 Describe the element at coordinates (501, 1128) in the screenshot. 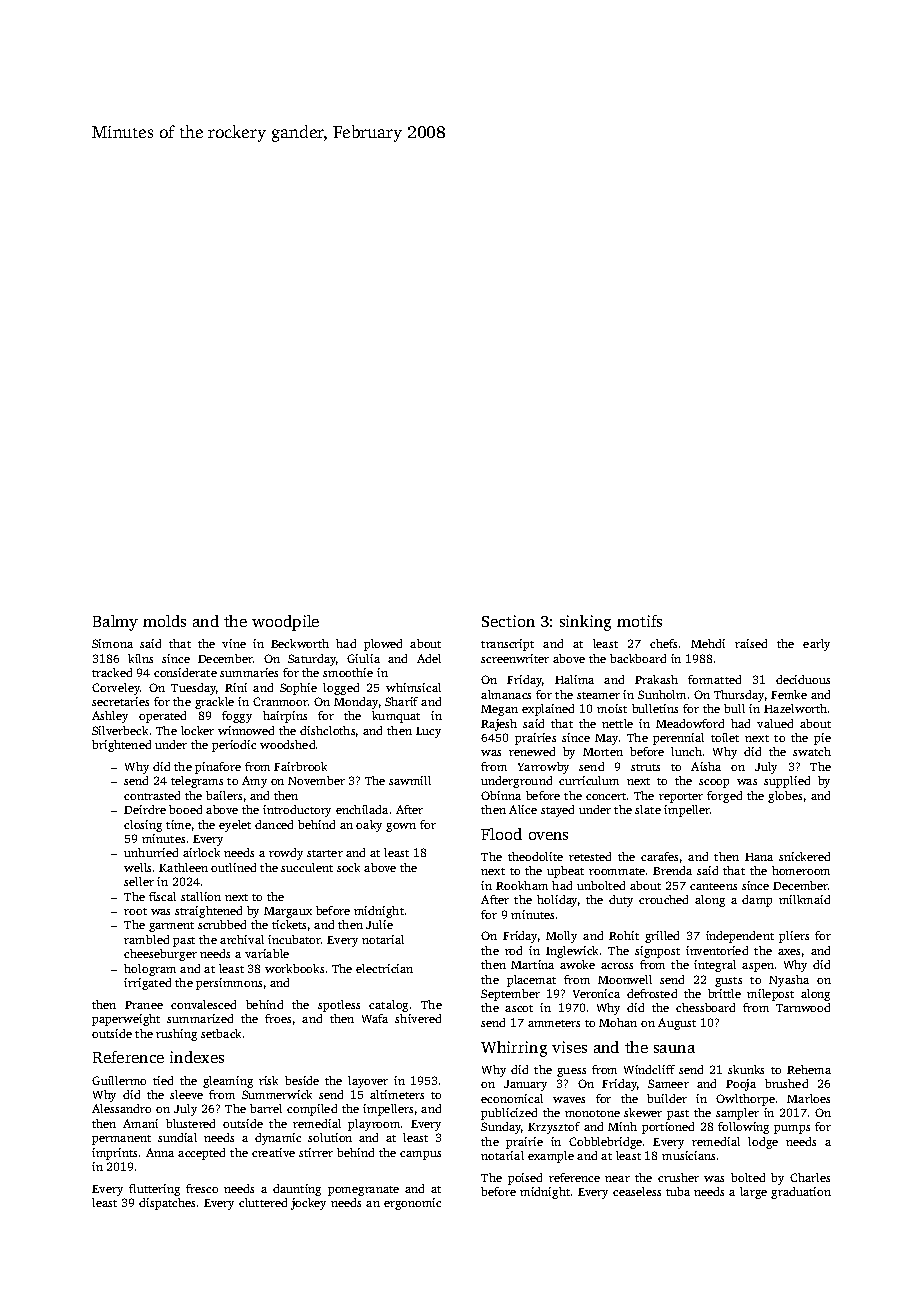

I see `Sunday` at that location.
